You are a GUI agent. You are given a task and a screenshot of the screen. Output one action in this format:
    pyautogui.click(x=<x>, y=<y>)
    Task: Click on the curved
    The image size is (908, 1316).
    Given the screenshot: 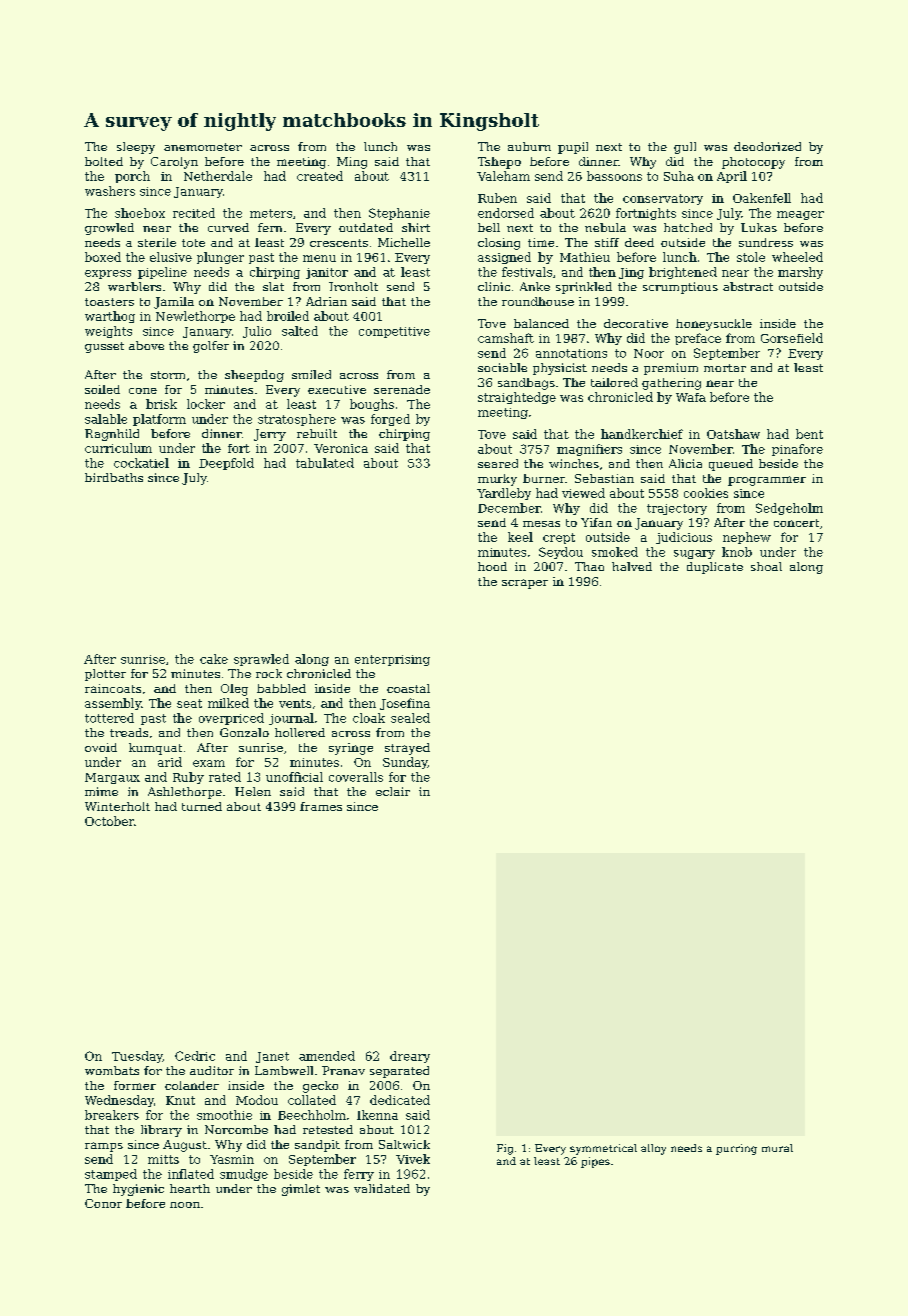 What is the action you would take?
    pyautogui.click(x=228, y=227)
